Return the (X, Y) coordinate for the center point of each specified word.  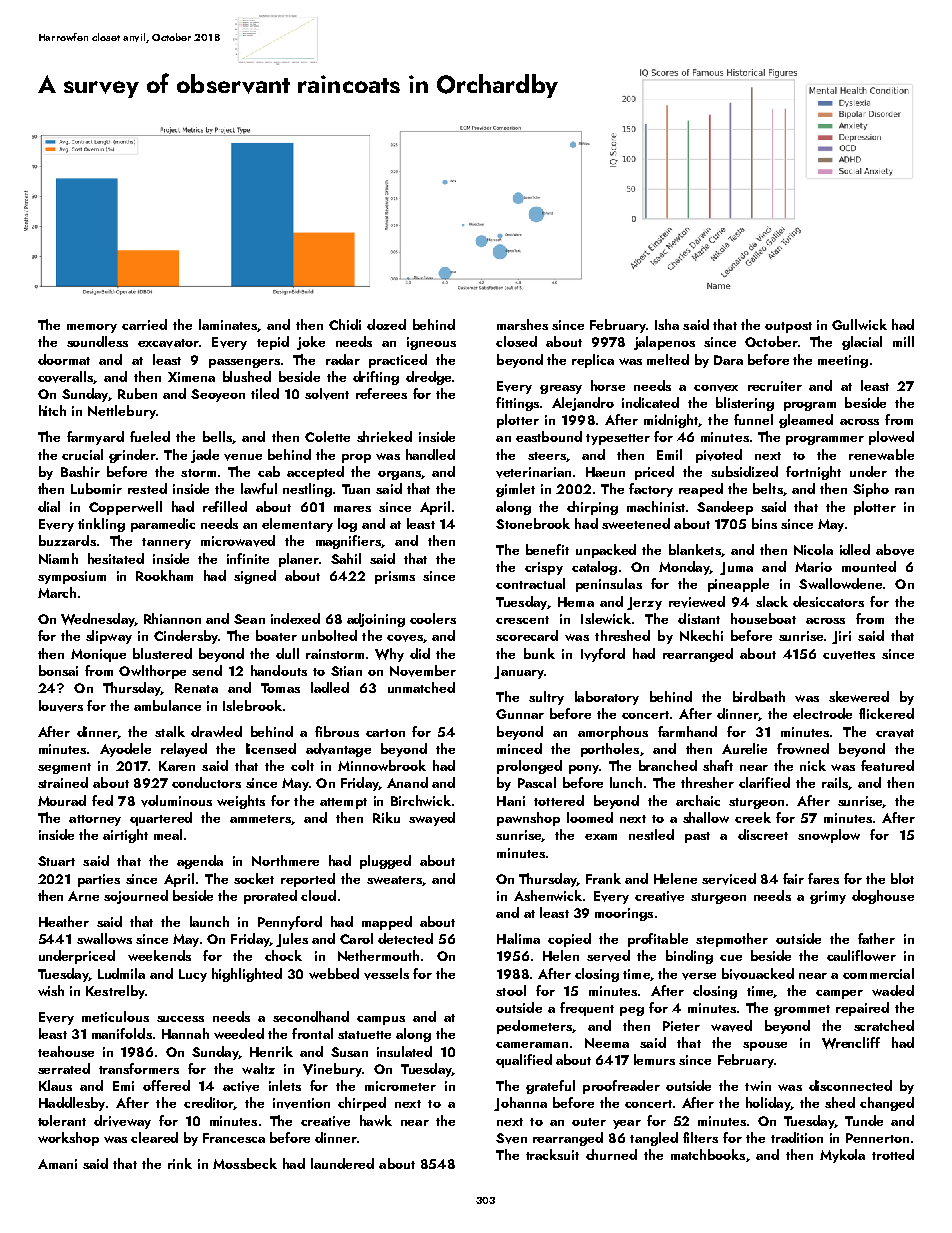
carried (144, 324)
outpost (788, 327)
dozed (386, 324)
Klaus (55, 1085)
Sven (511, 1138)
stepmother (732, 940)
